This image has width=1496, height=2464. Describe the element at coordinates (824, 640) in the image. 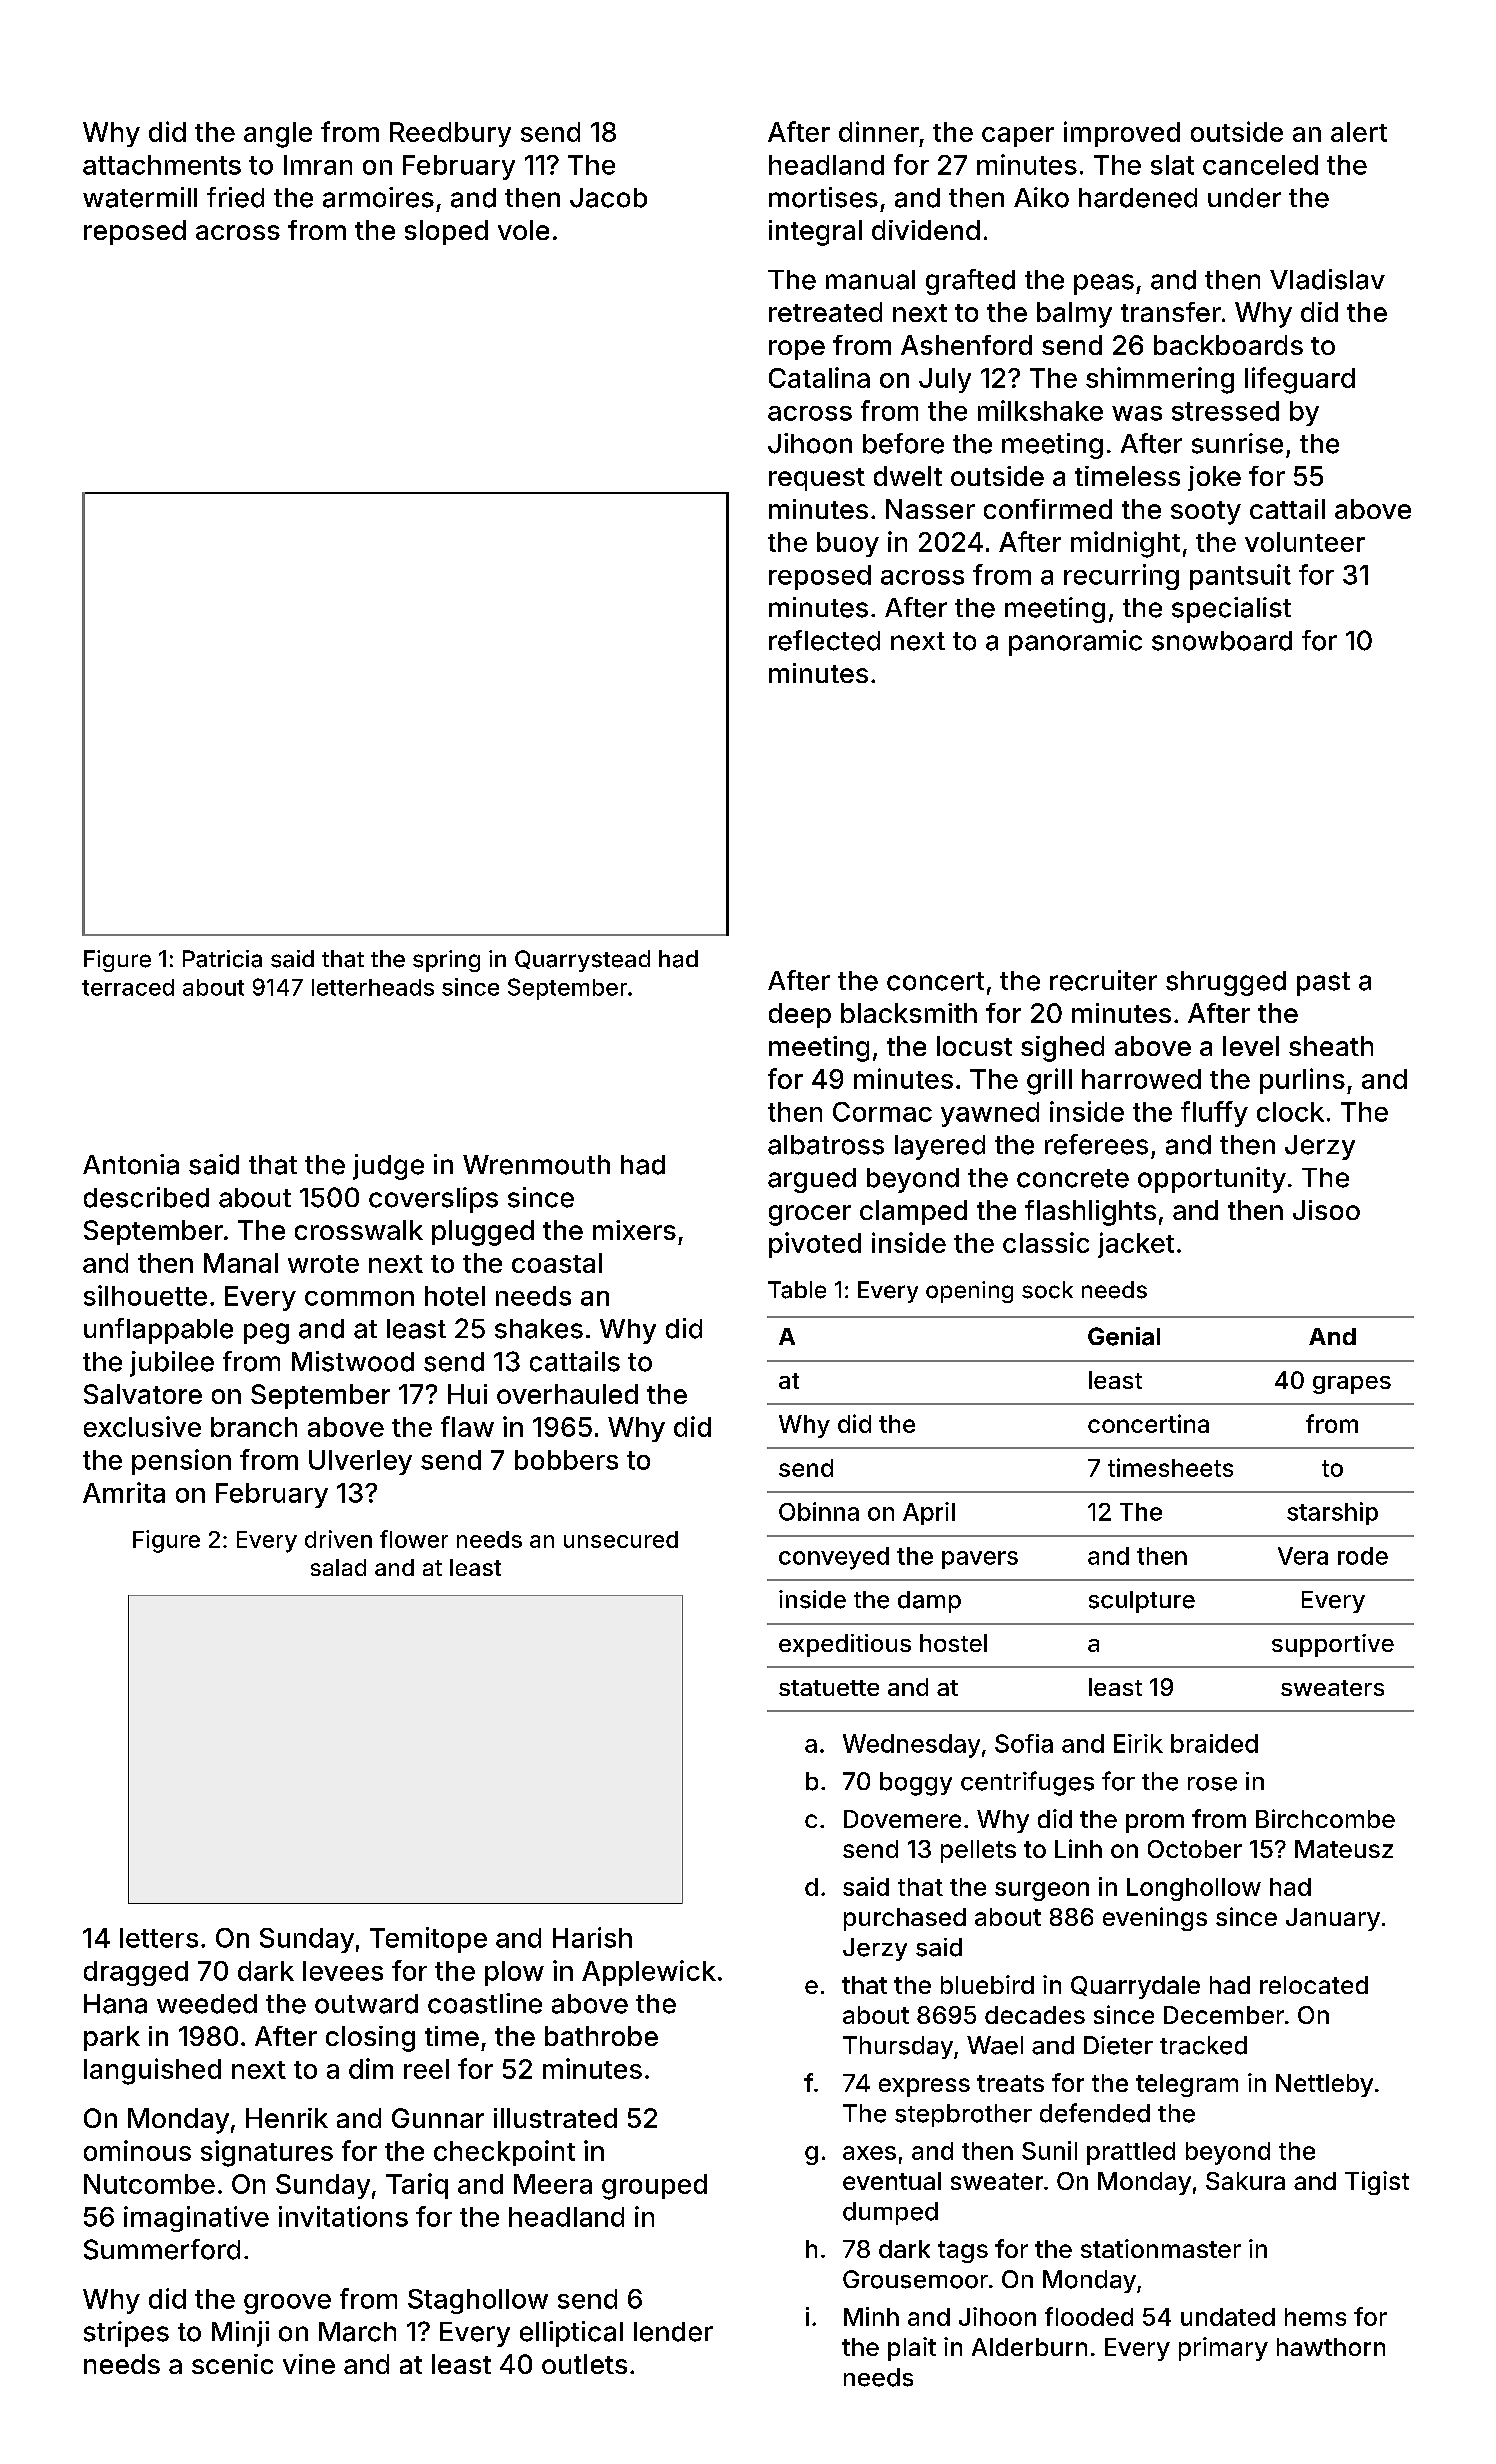

I see `reflected` at that location.
